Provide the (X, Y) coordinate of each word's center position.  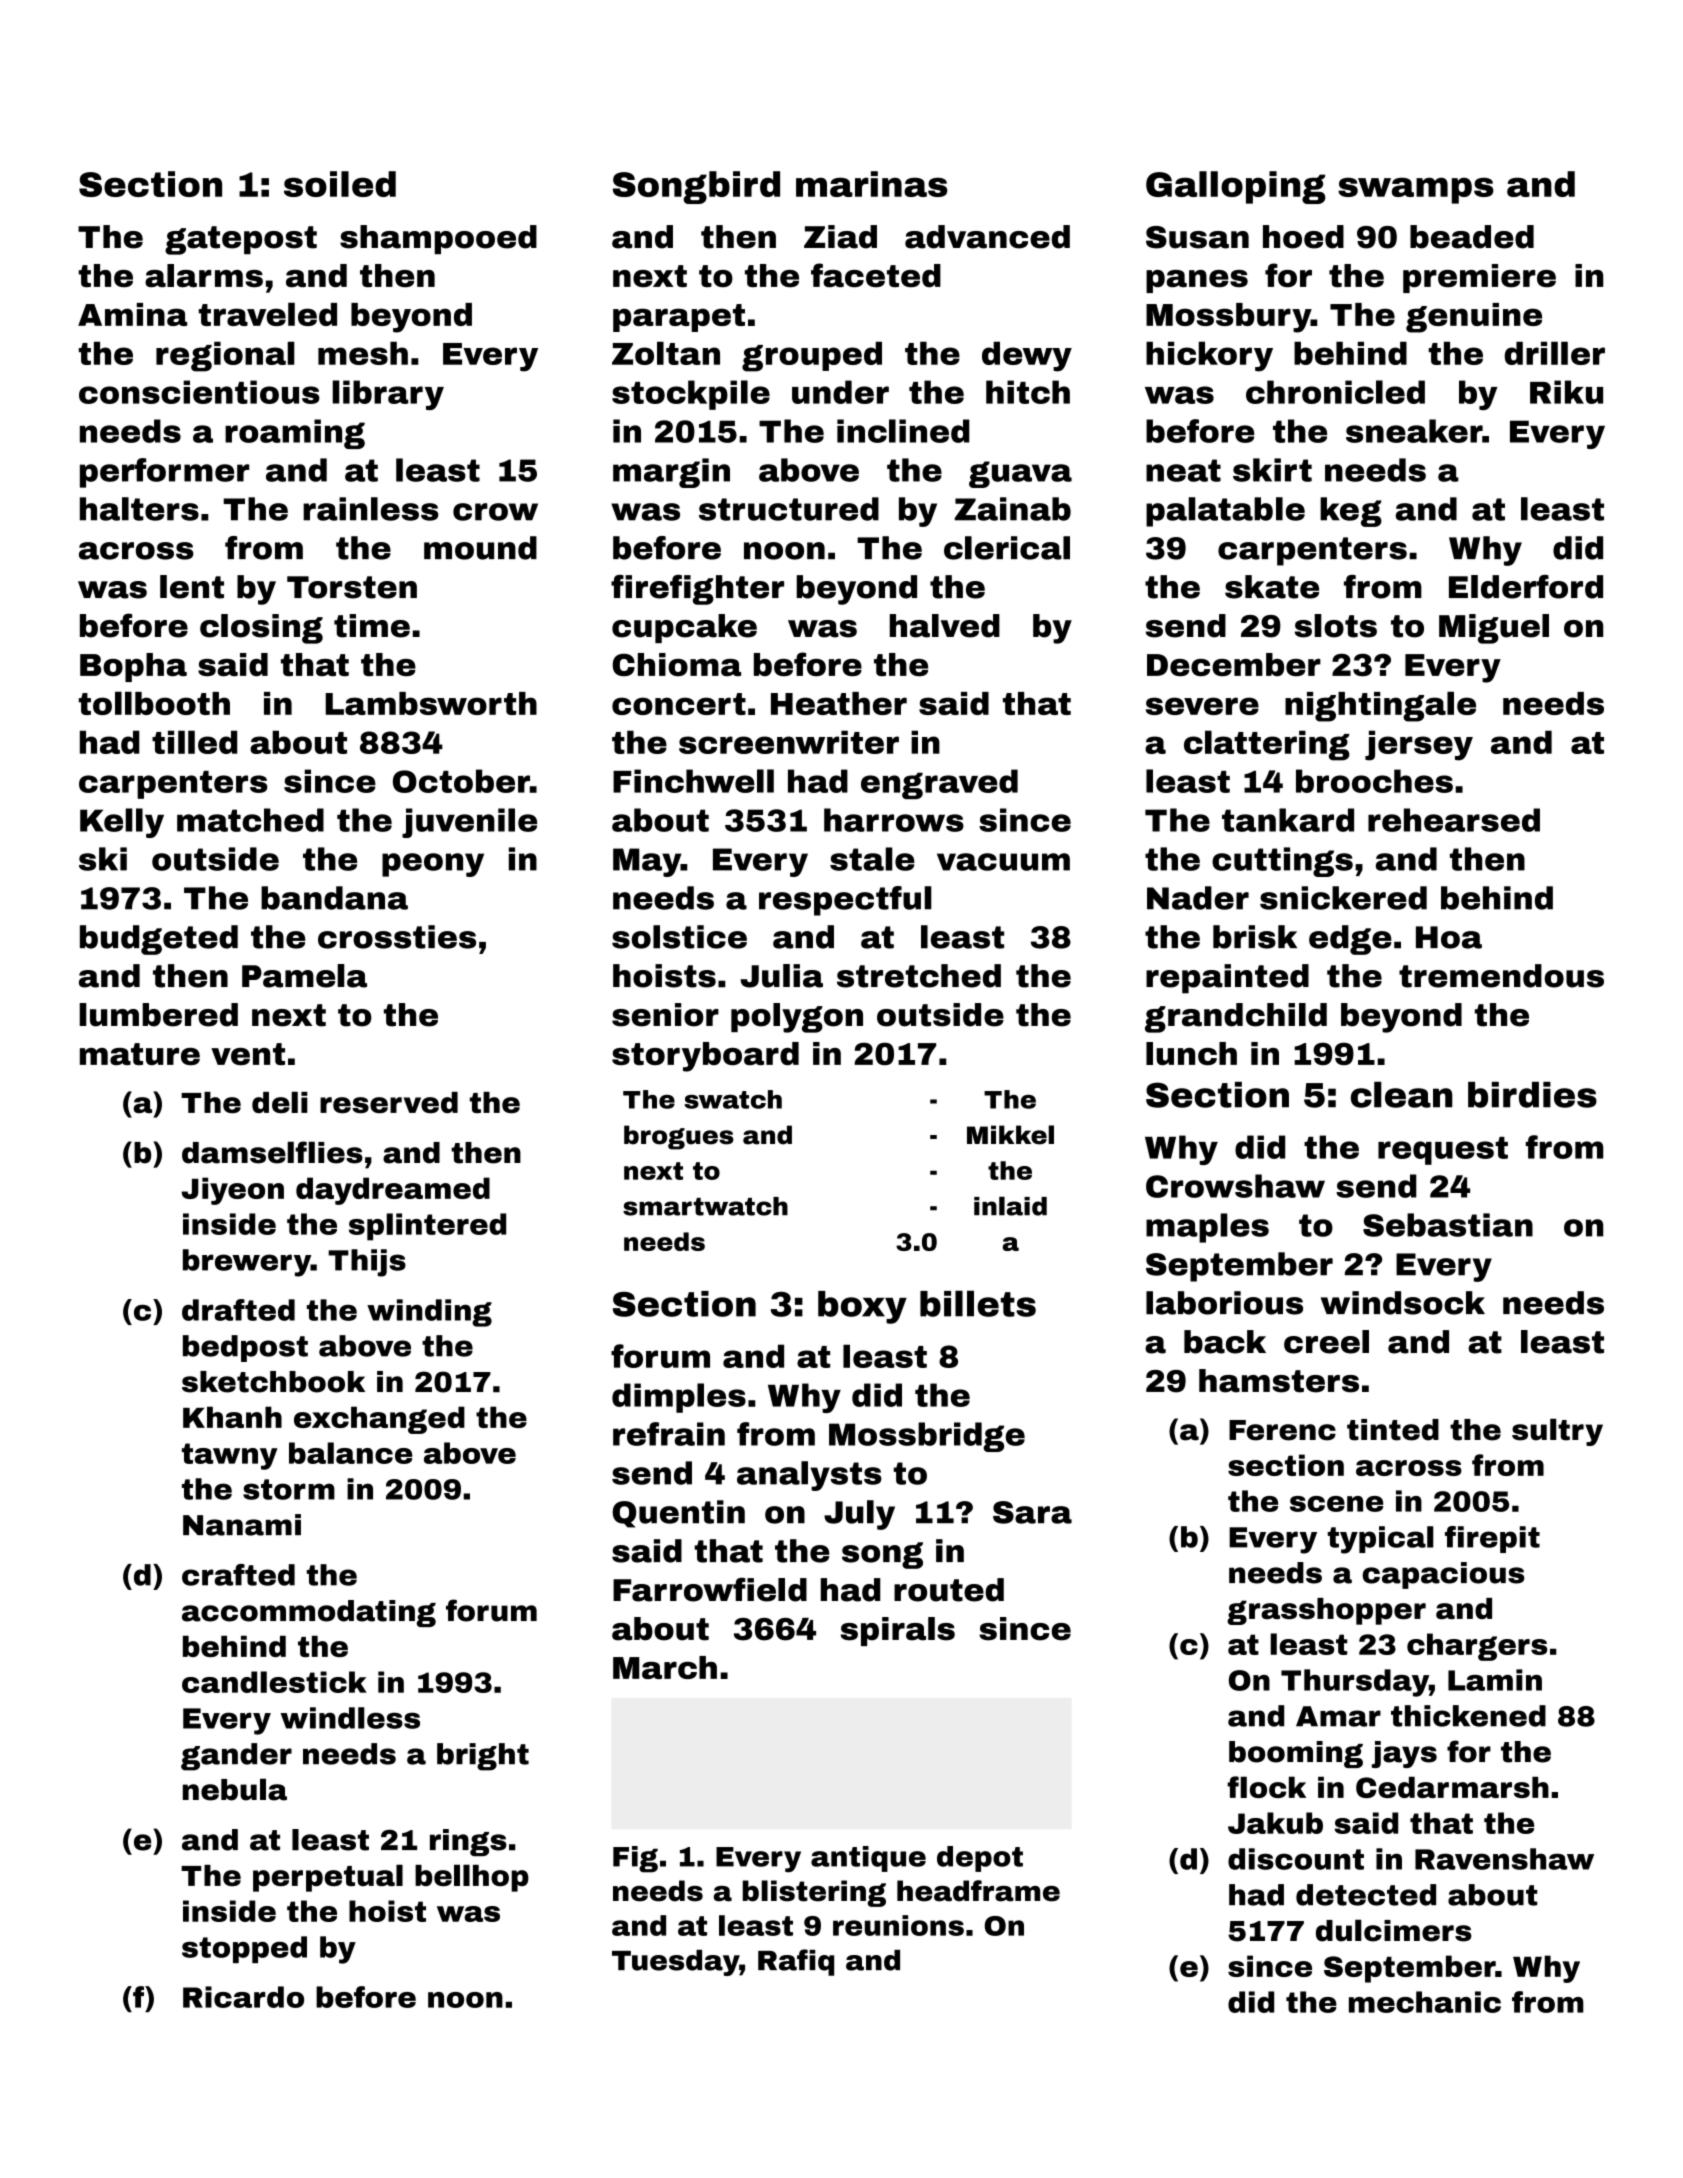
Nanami (242, 1525)
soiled (340, 184)
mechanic (1425, 2002)
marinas (872, 184)
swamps (1416, 190)
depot (980, 1859)
